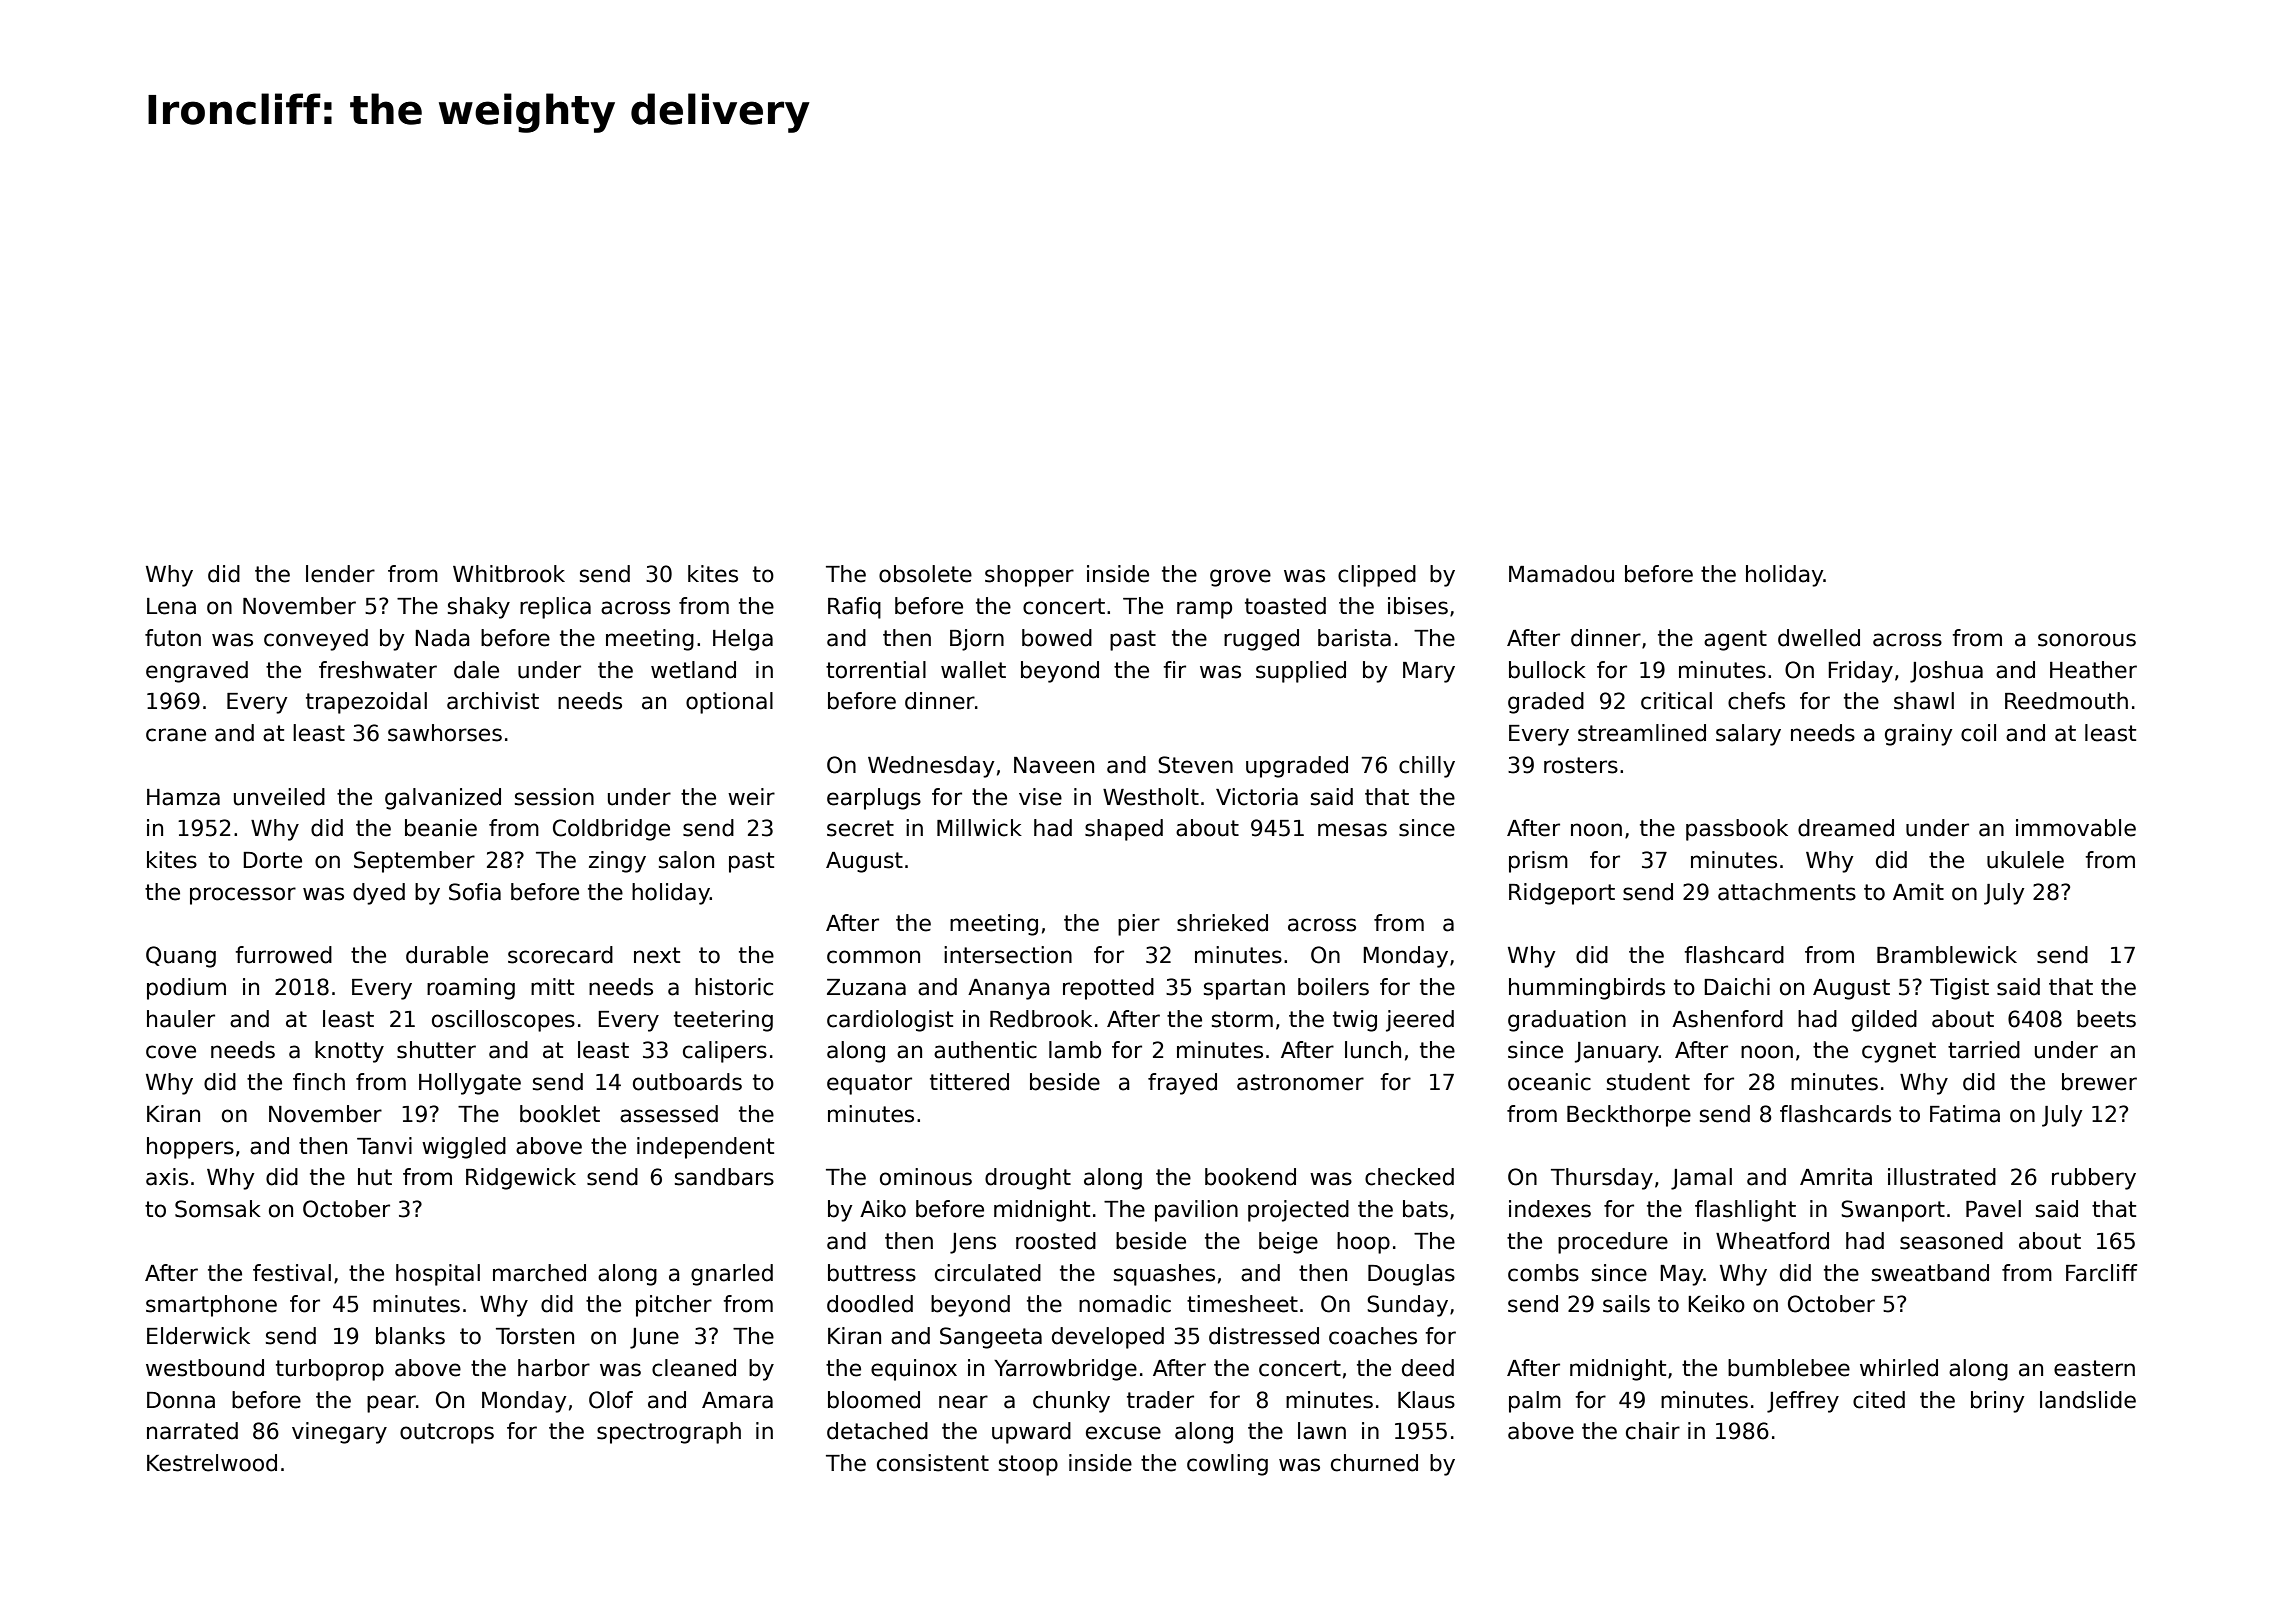 The image size is (2282, 1614). What do you see at coordinates (445, 733) in the screenshot?
I see `sawhorses` at bounding box center [445, 733].
